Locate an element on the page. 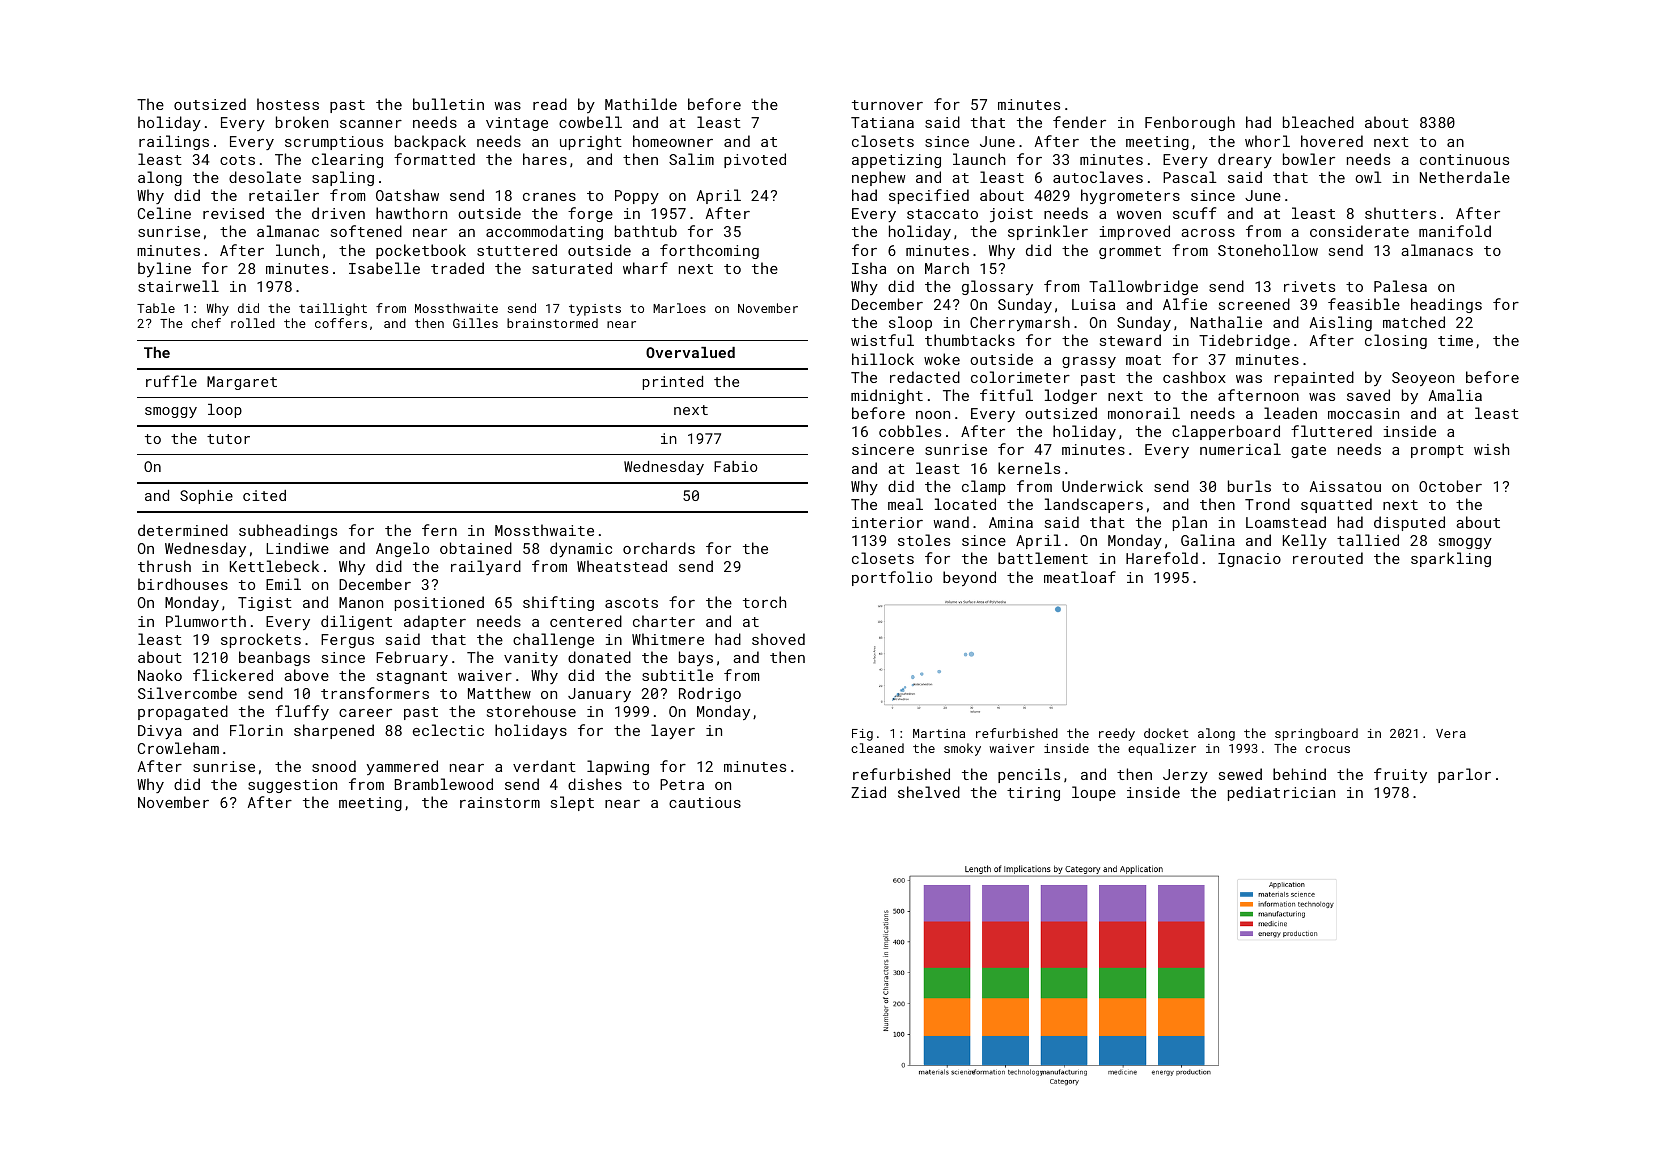  torch is located at coordinates (764, 602).
